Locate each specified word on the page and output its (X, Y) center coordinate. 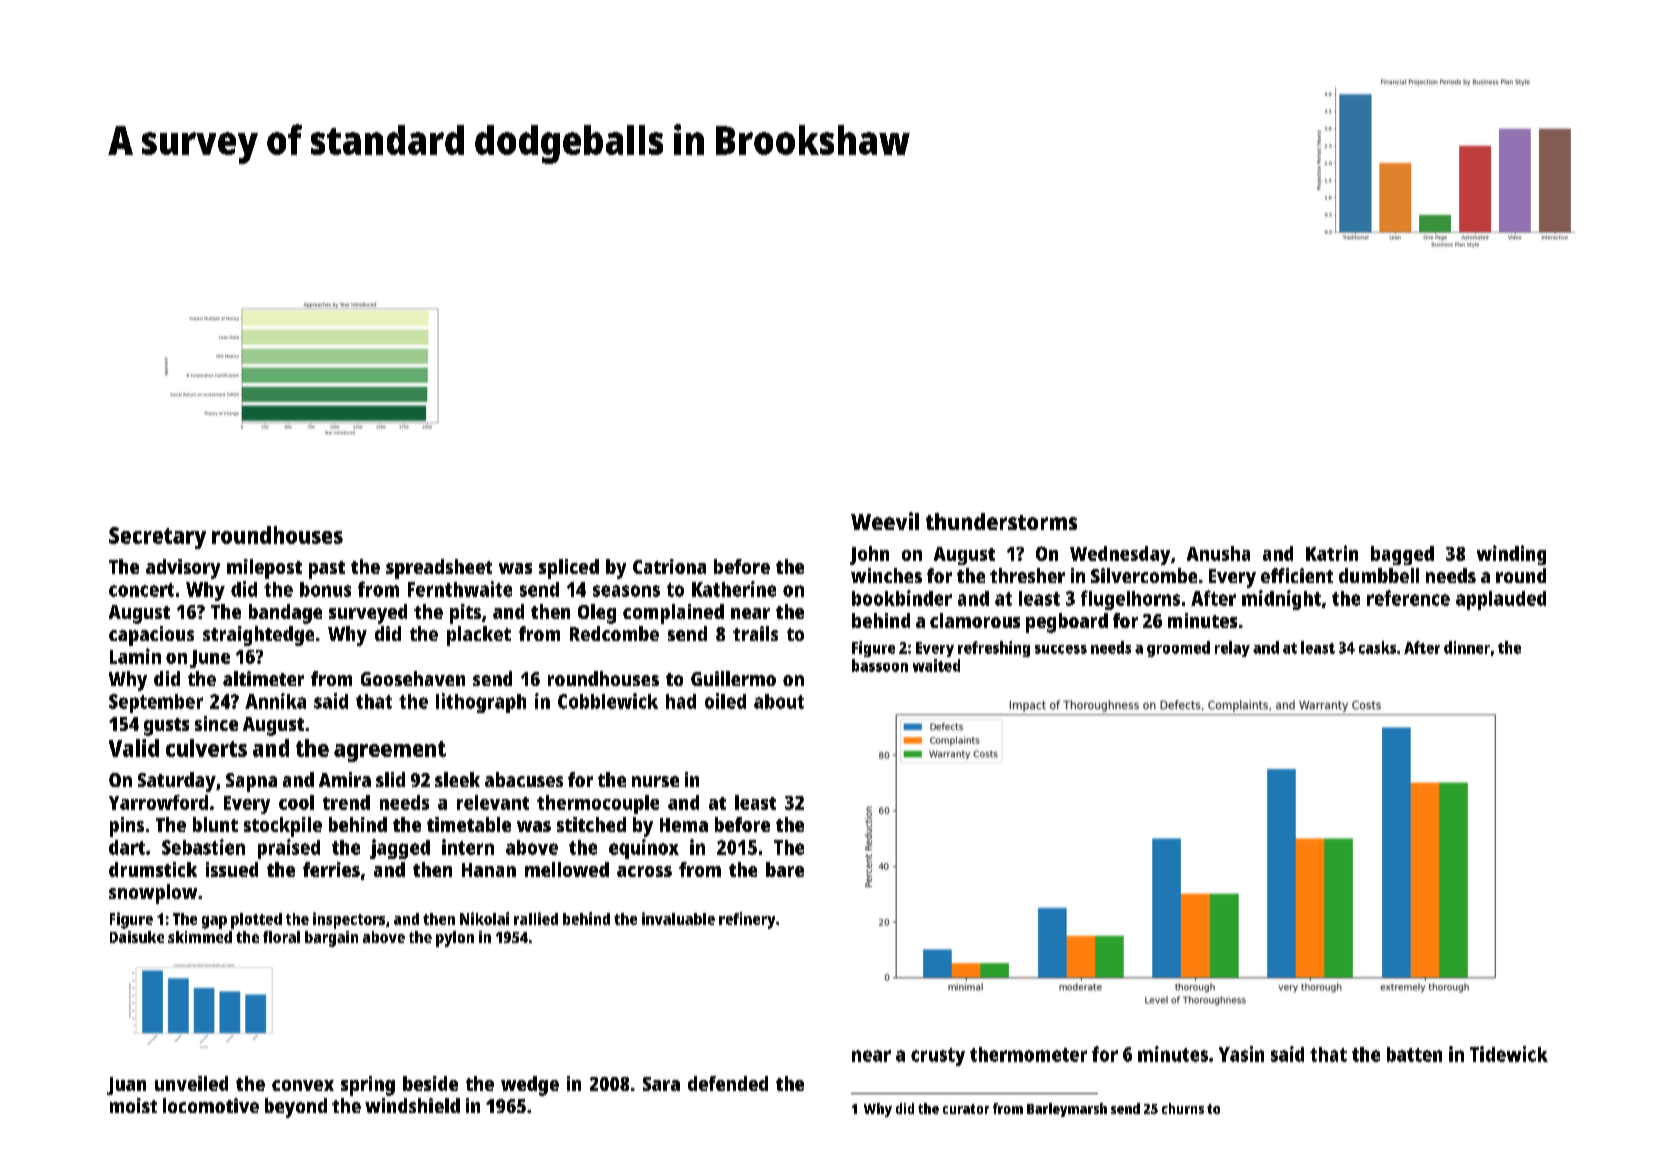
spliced (569, 569)
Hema (684, 825)
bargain (331, 939)
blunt (215, 824)
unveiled (191, 1083)
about (779, 701)
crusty (938, 1057)
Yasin (1241, 1054)
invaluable (678, 918)
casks (1377, 647)
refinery (747, 920)
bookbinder (902, 598)
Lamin (135, 656)
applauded (1501, 600)
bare (785, 869)
